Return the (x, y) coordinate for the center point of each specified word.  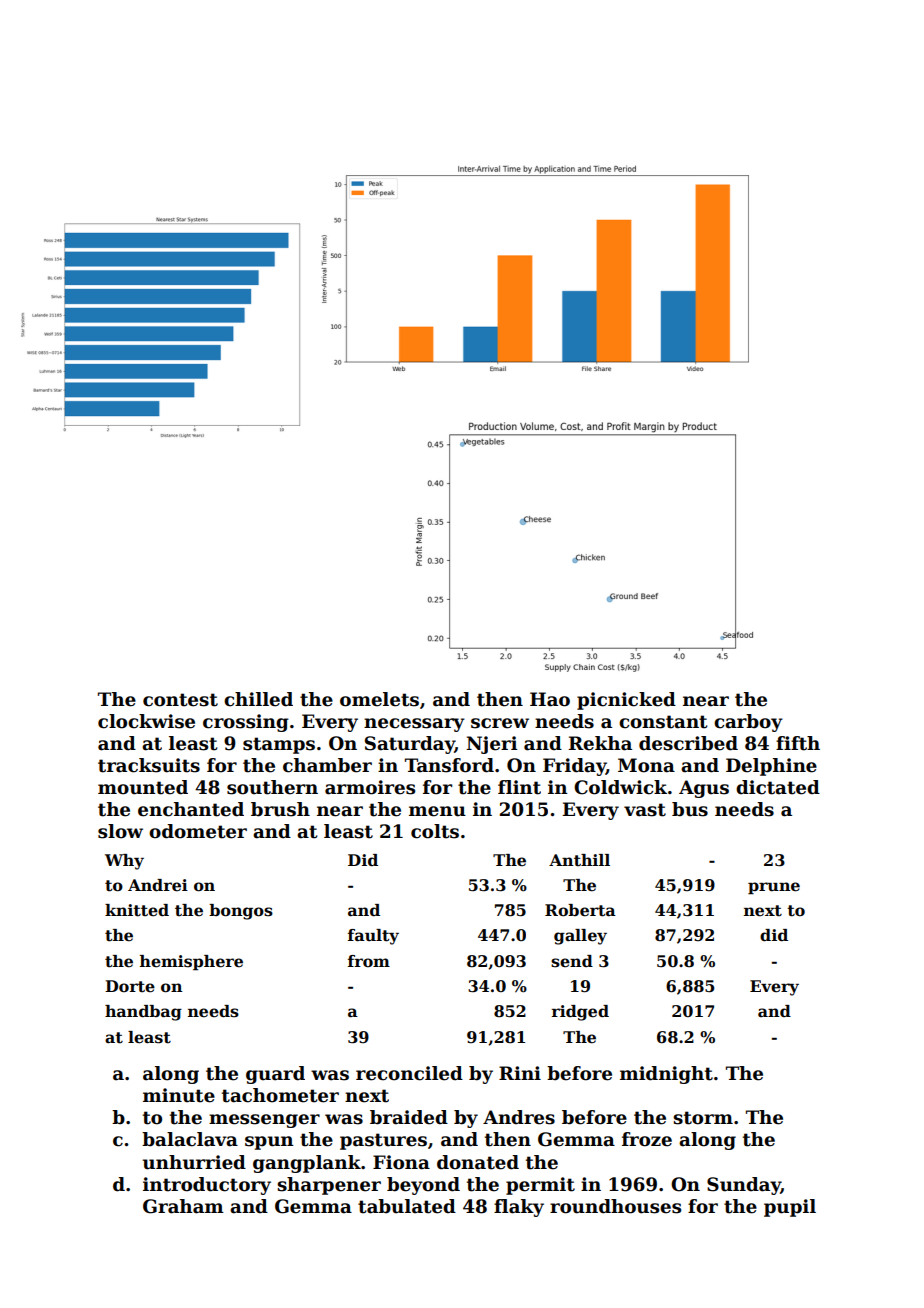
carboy (748, 723)
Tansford (449, 765)
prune (774, 888)
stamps (279, 745)
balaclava (190, 1139)
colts (435, 831)
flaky (519, 1208)
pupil (790, 1208)
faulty (373, 937)
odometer (198, 831)
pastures (383, 1141)
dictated (778, 787)
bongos (241, 912)
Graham (183, 1206)
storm (703, 1118)
